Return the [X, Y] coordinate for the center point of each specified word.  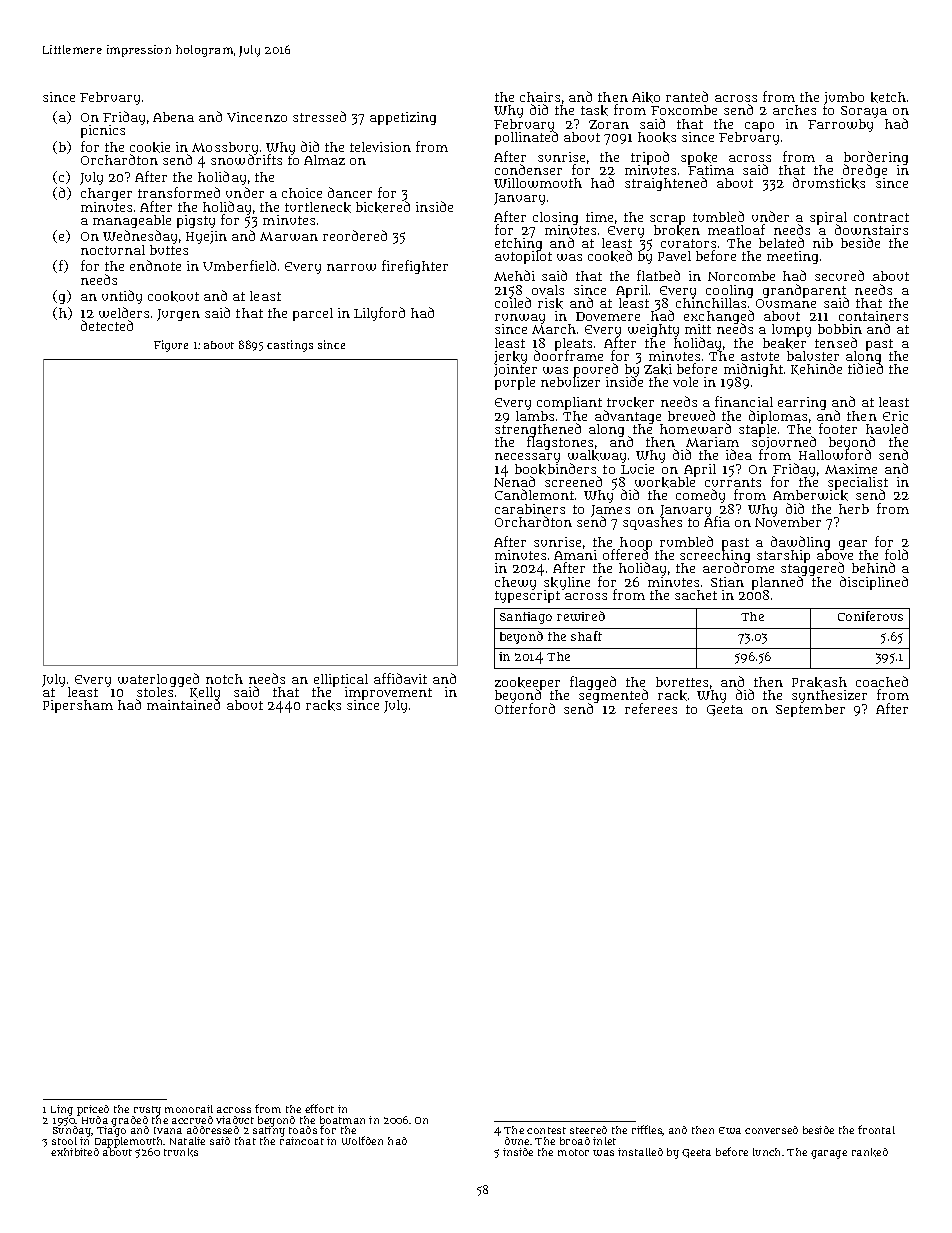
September [810, 710]
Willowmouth [538, 183]
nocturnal [113, 250]
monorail [189, 1109]
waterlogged [158, 680]
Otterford [525, 709]
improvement [388, 694]
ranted [687, 96]
